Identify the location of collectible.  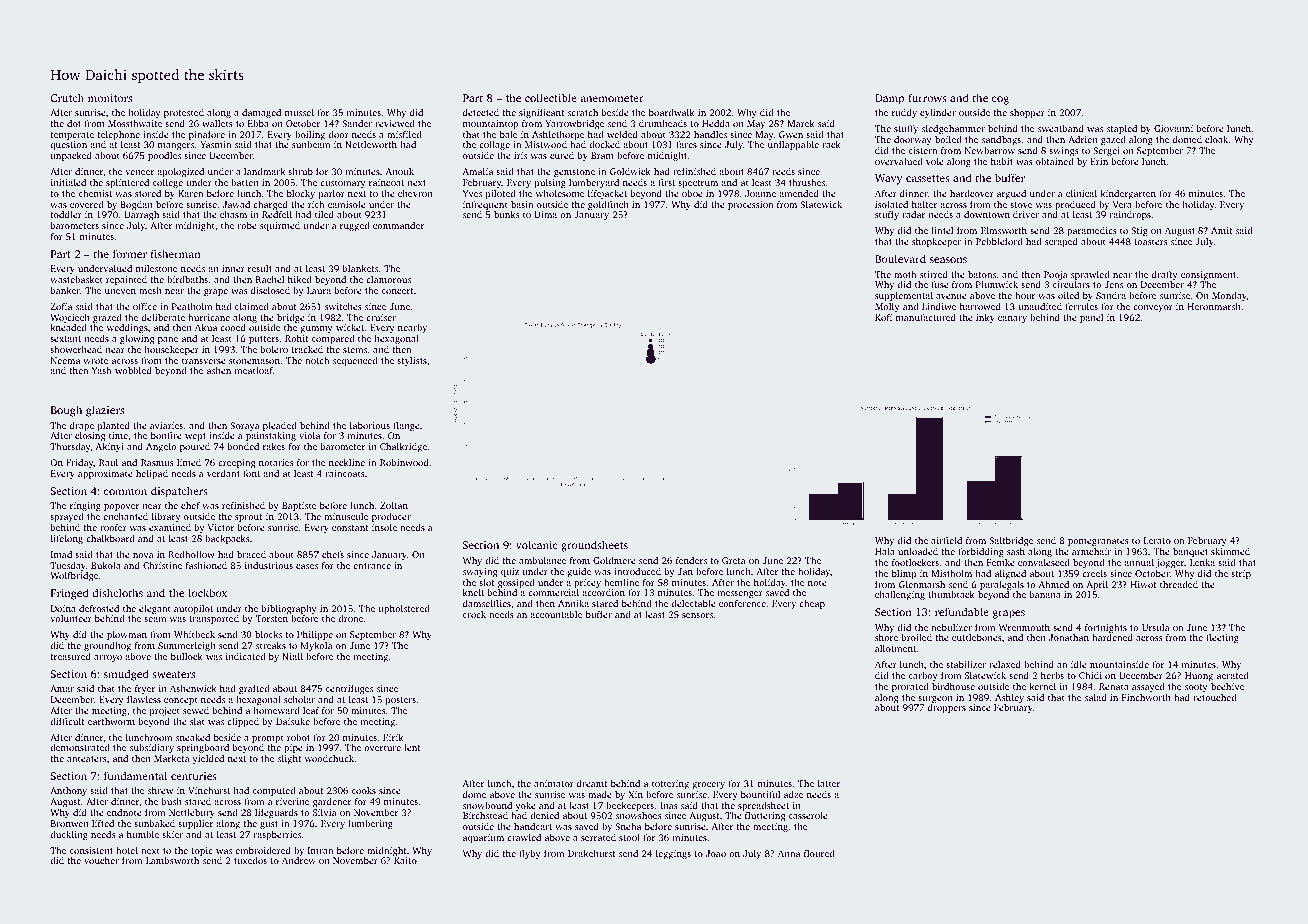
(551, 97).
